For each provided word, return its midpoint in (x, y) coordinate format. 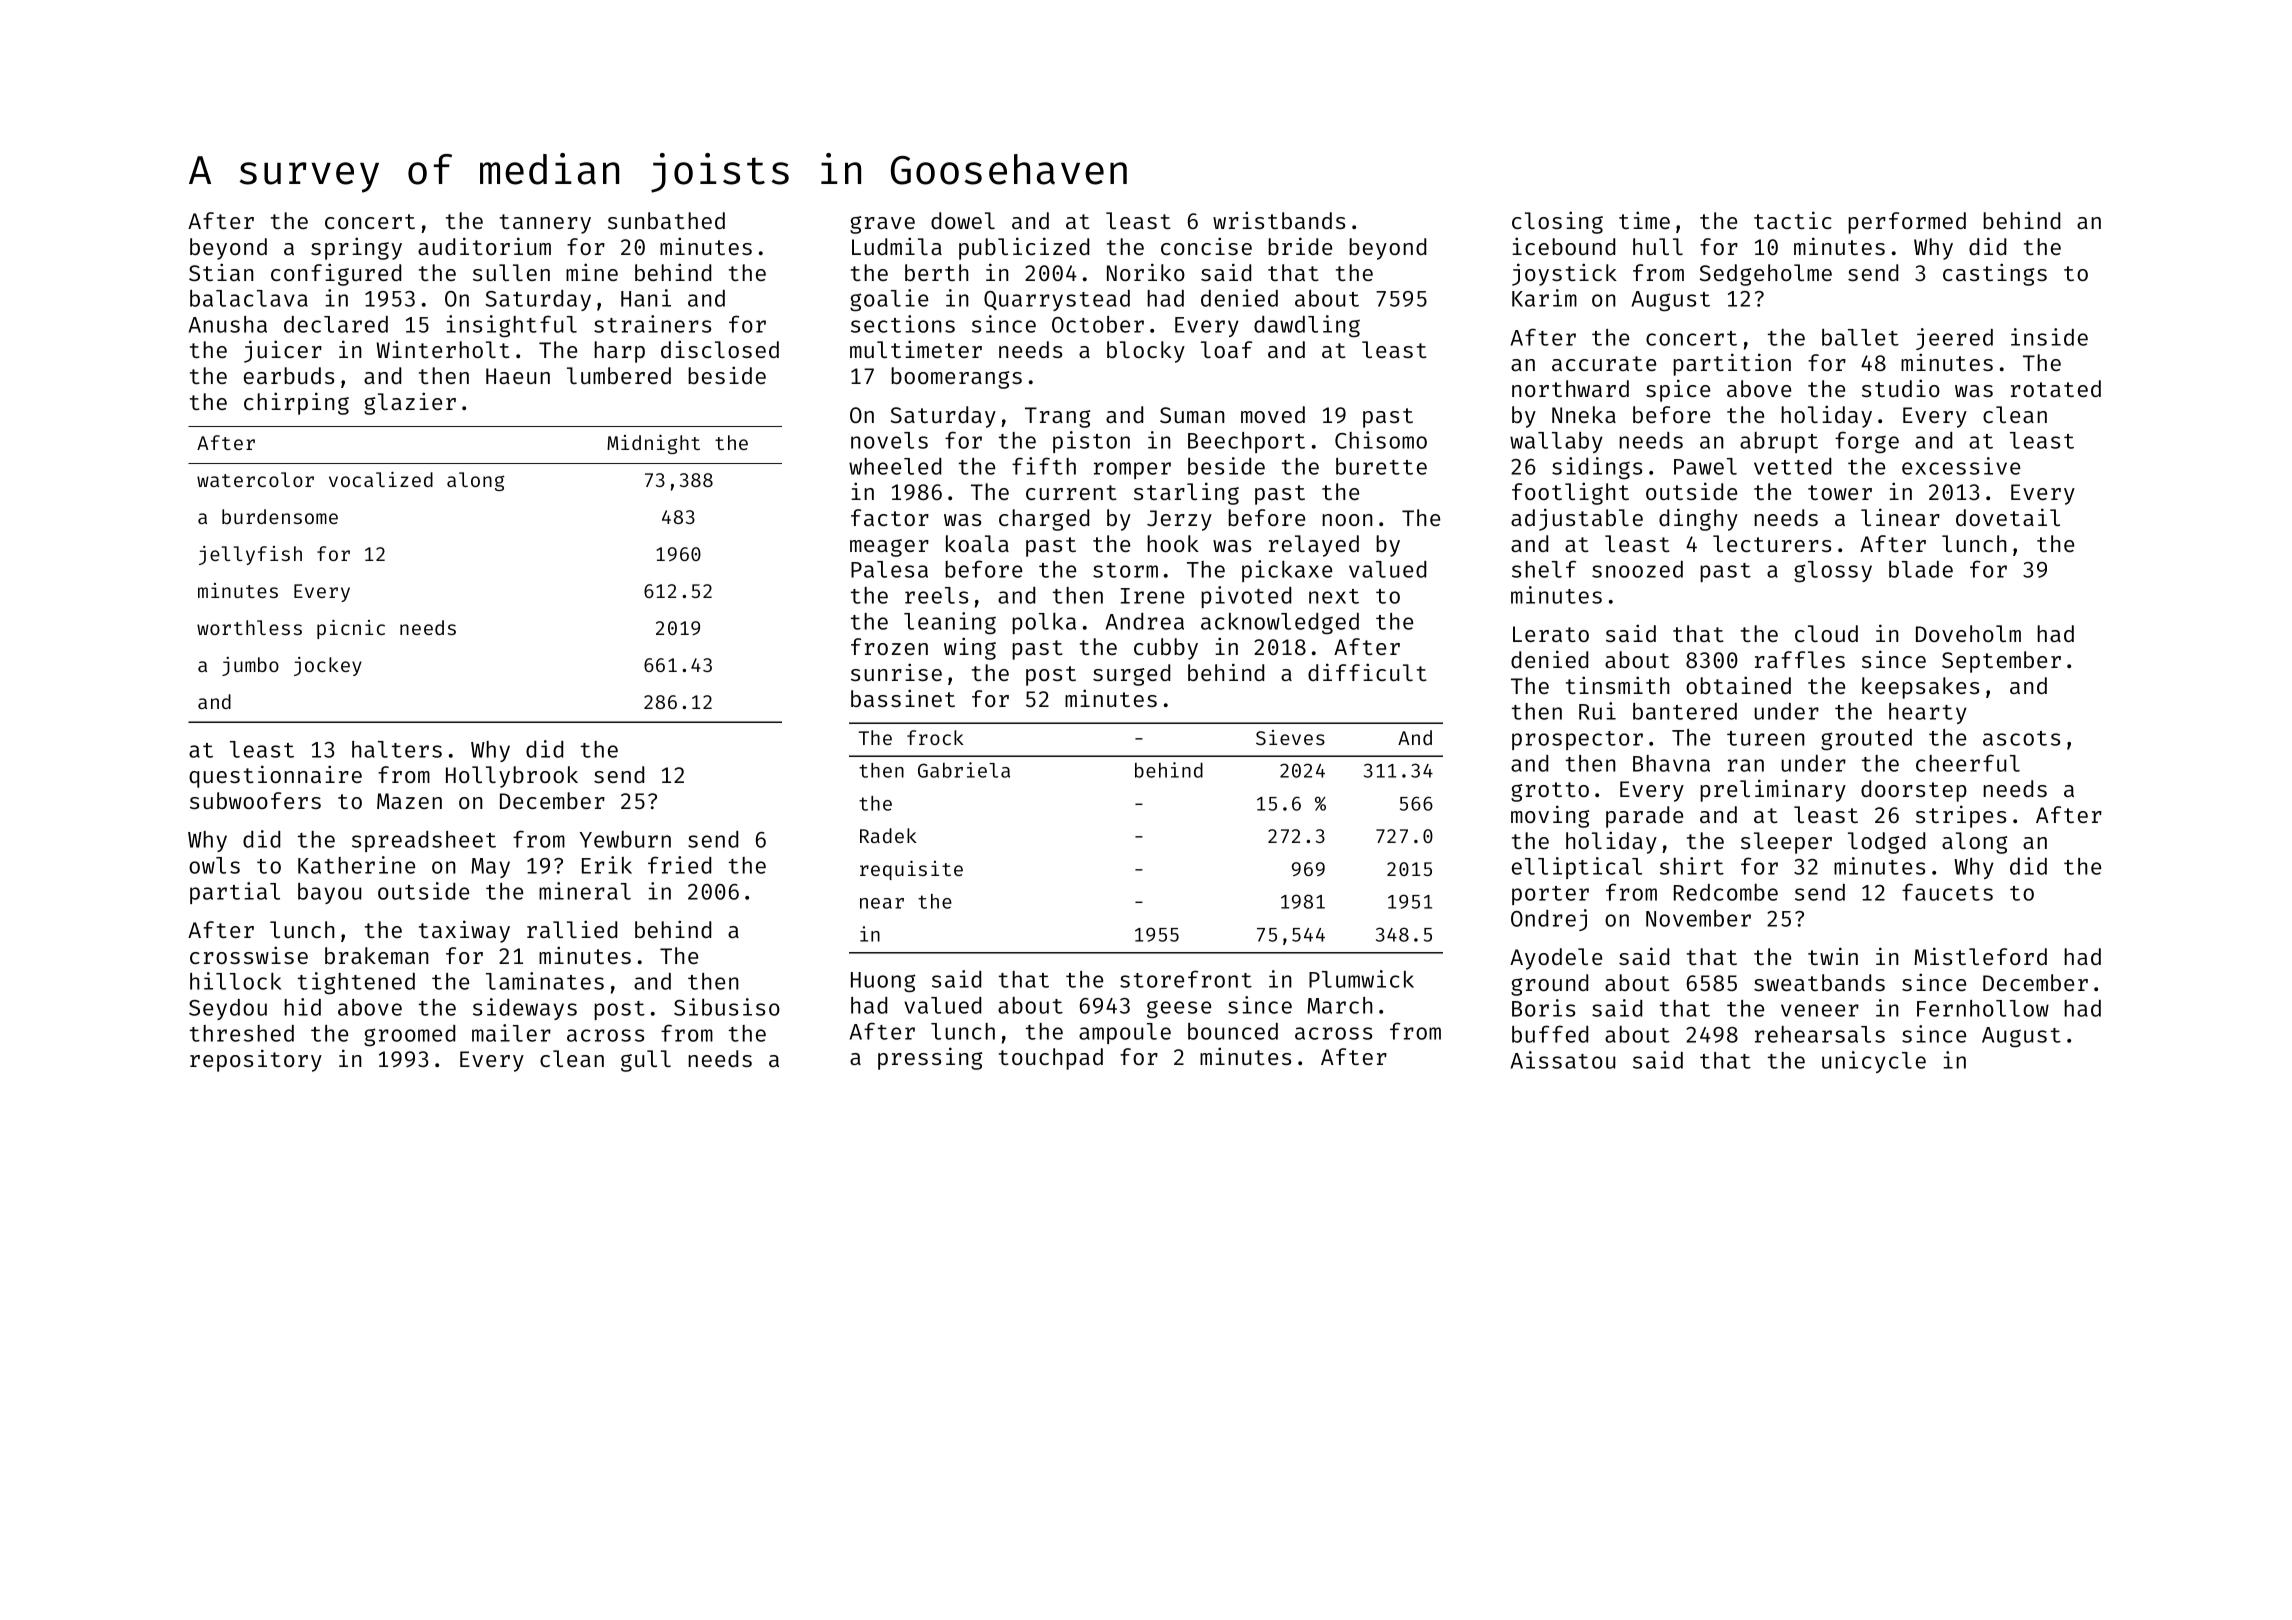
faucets (1947, 892)
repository (256, 1060)
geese (1179, 1009)
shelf (1544, 569)
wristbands (1279, 220)
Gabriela (964, 770)
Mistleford (1980, 956)
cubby (1166, 649)
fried (679, 865)
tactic (1793, 220)
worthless (249, 627)
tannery (545, 224)
